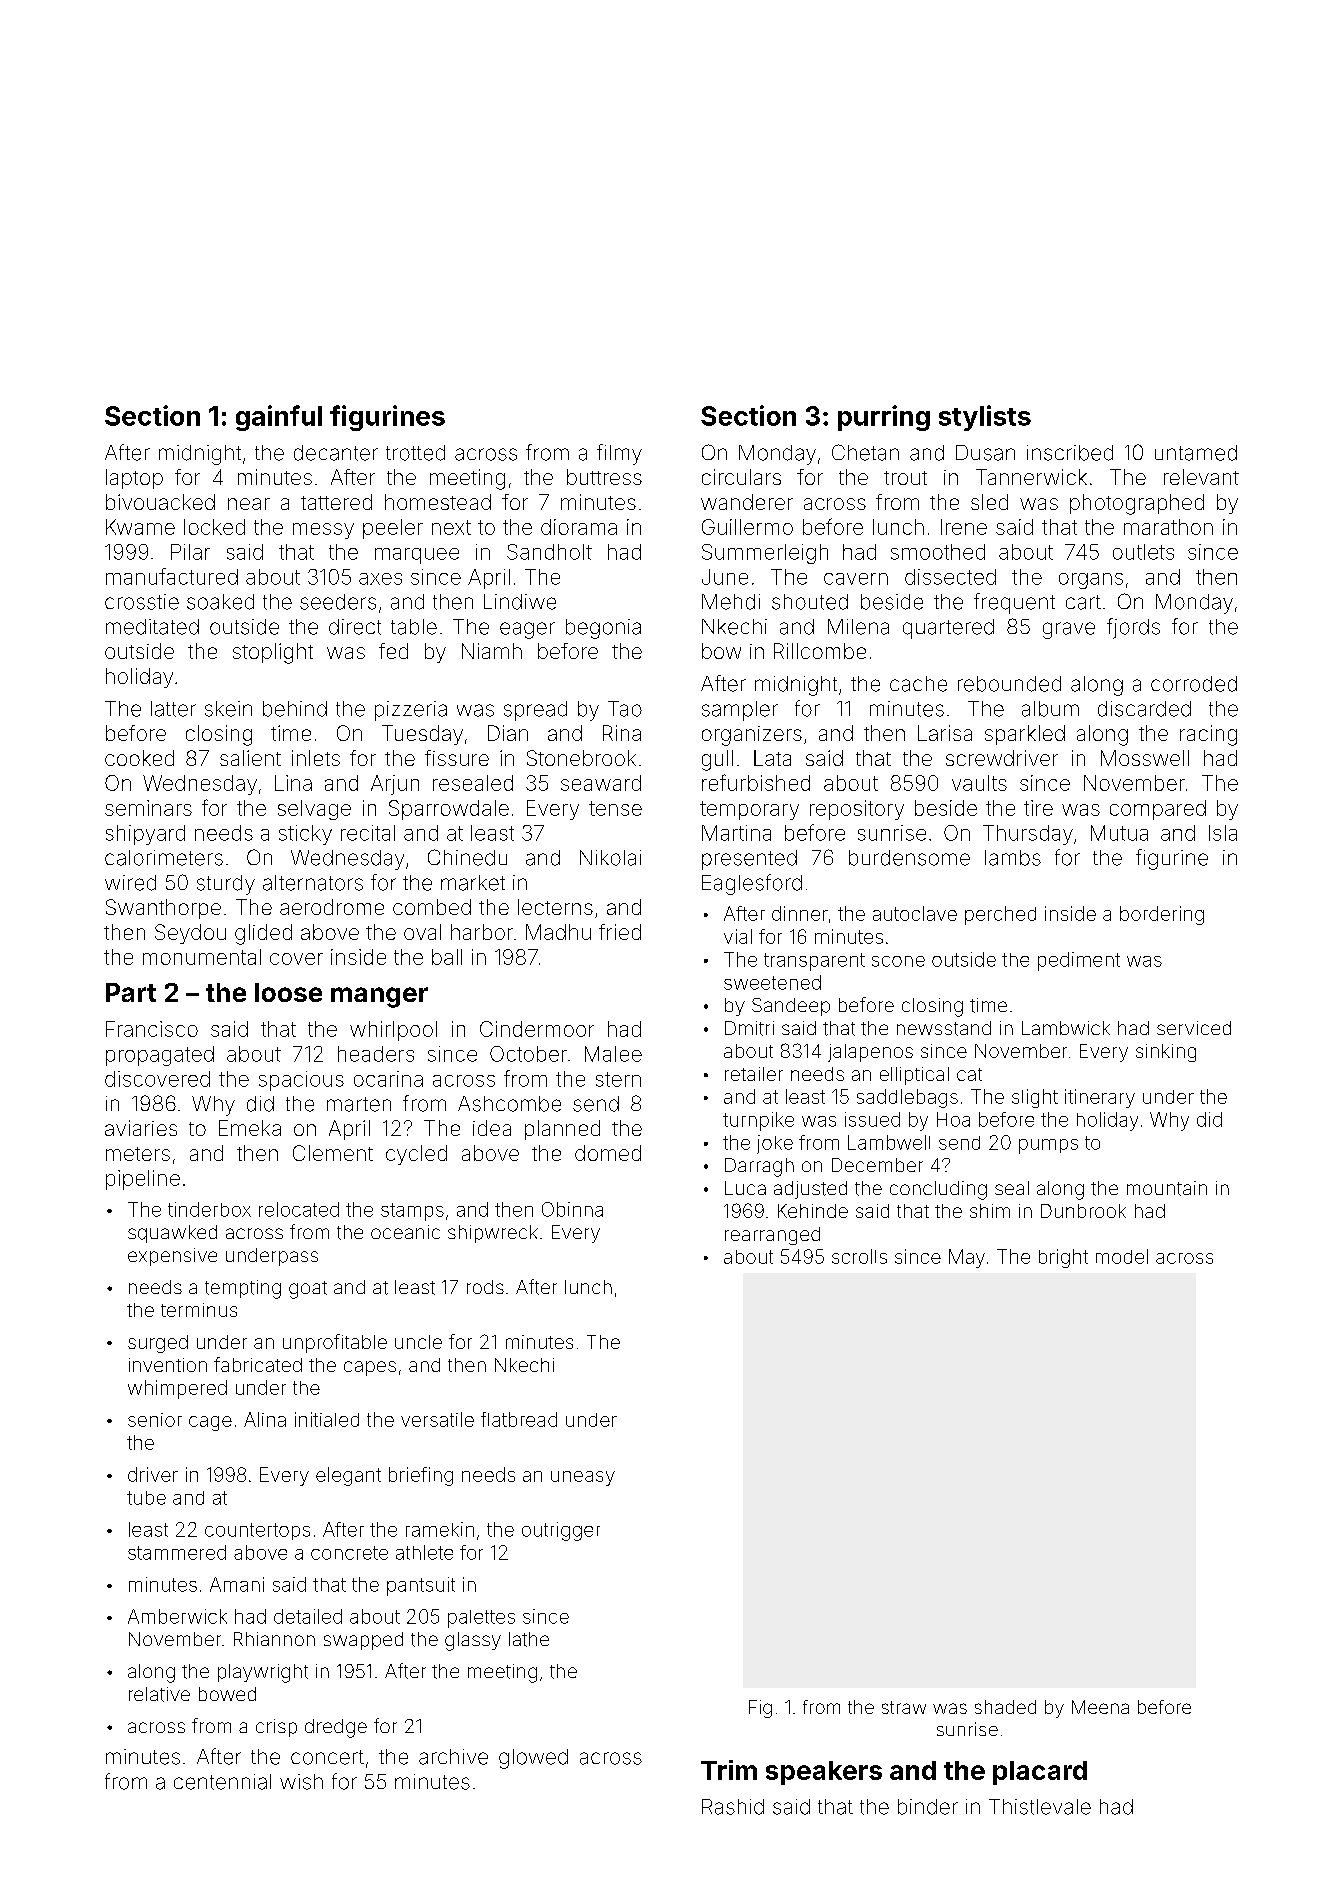 The width and height of the page is (1343, 1899). I want to click on market, so click(473, 883).
